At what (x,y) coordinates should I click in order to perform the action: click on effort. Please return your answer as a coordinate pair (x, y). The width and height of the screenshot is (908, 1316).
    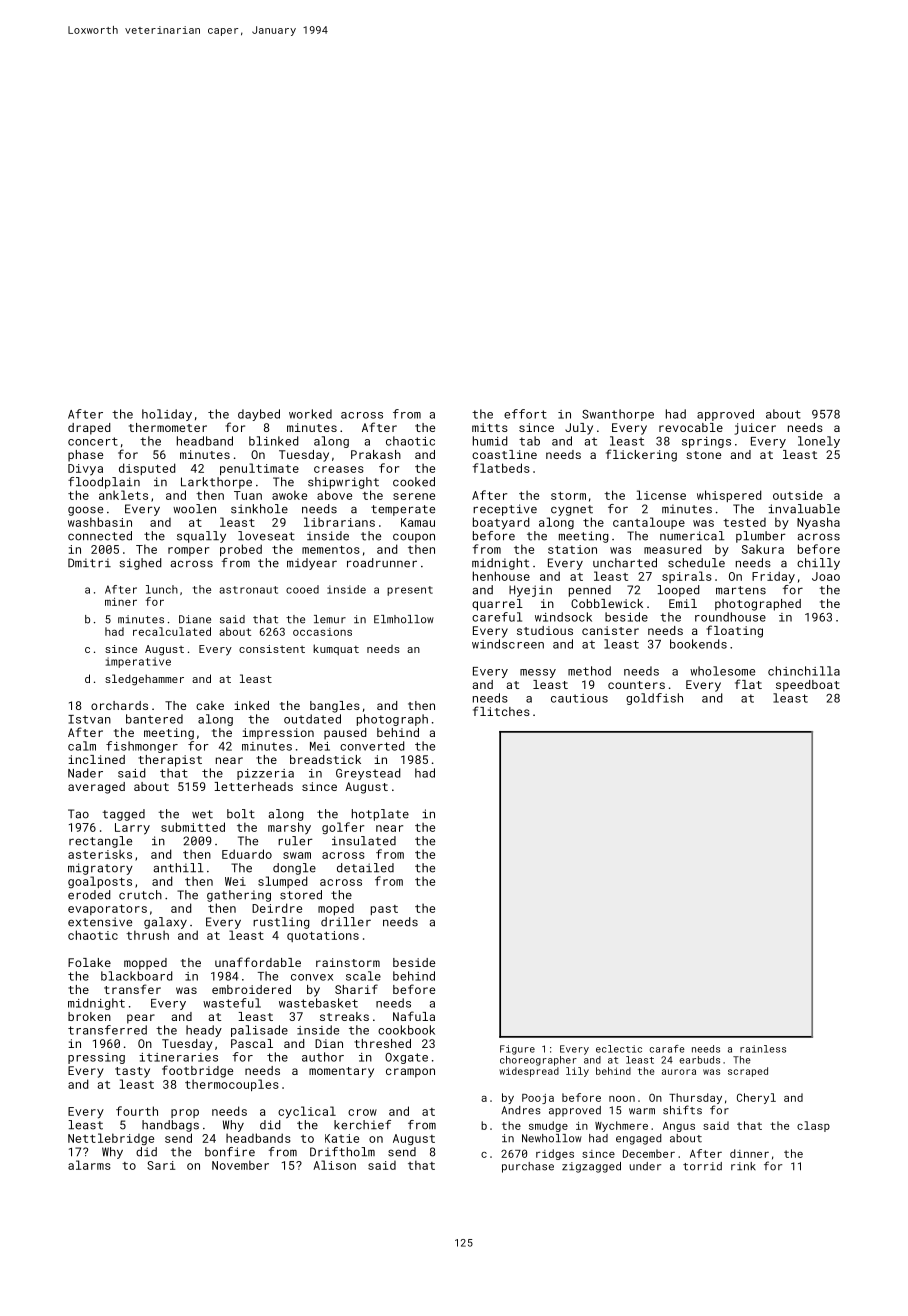
    Looking at the image, I should click on (525, 414).
